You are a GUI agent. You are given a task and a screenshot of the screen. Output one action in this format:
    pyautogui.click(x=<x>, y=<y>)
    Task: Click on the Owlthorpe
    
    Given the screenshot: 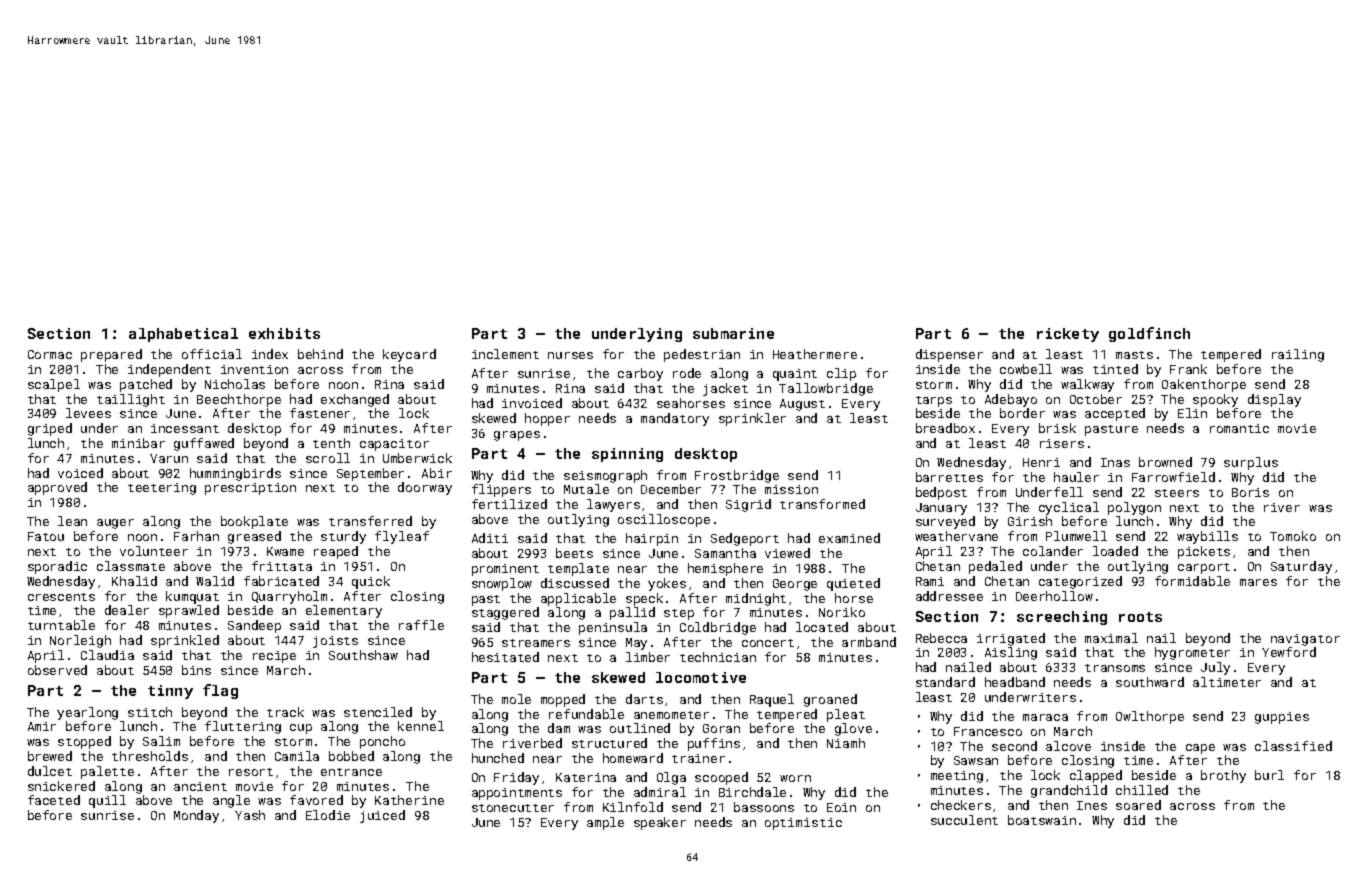 What is the action you would take?
    pyautogui.click(x=1150, y=717)
